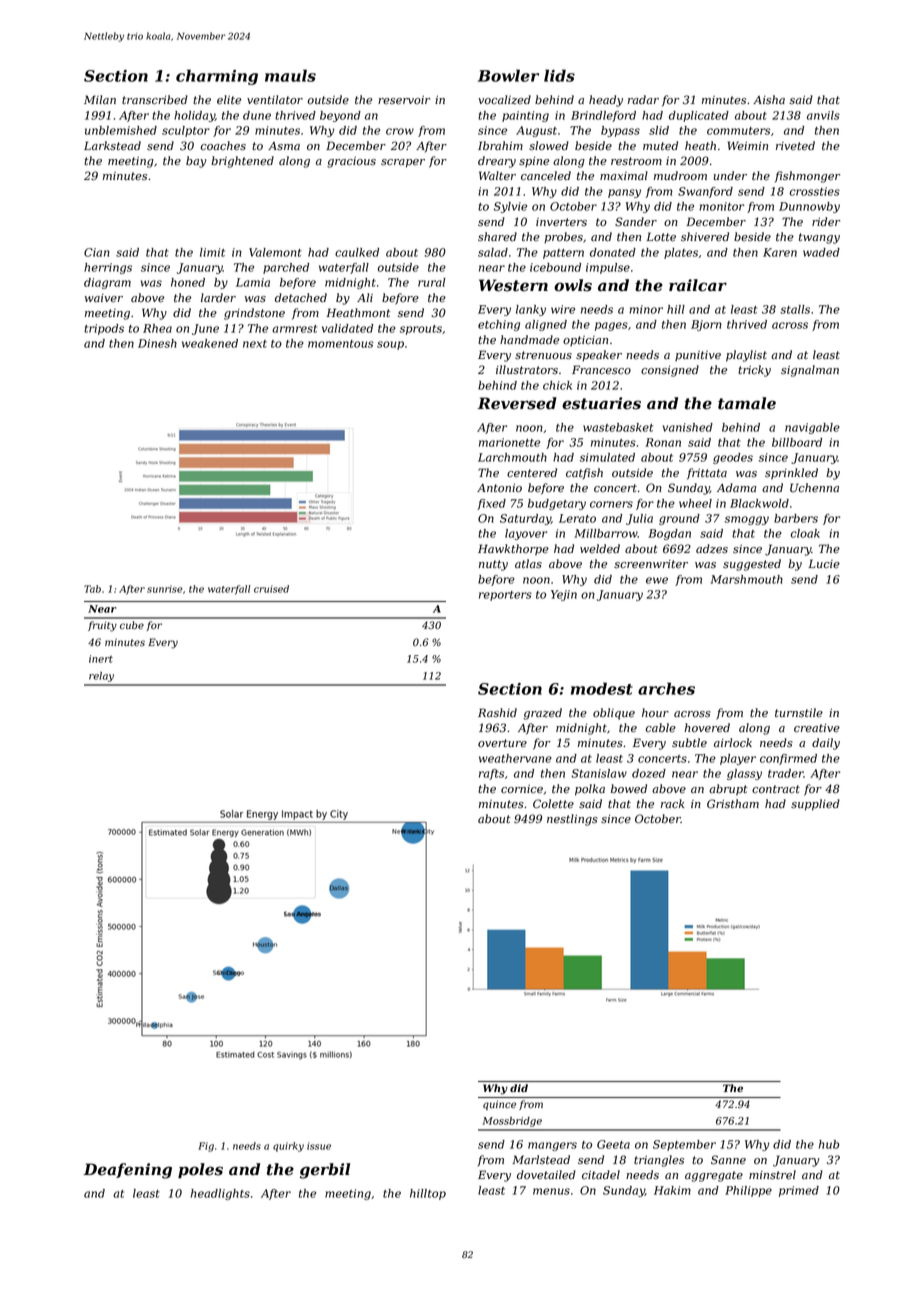 This page has width=924, height=1308. I want to click on mauls, so click(290, 75).
